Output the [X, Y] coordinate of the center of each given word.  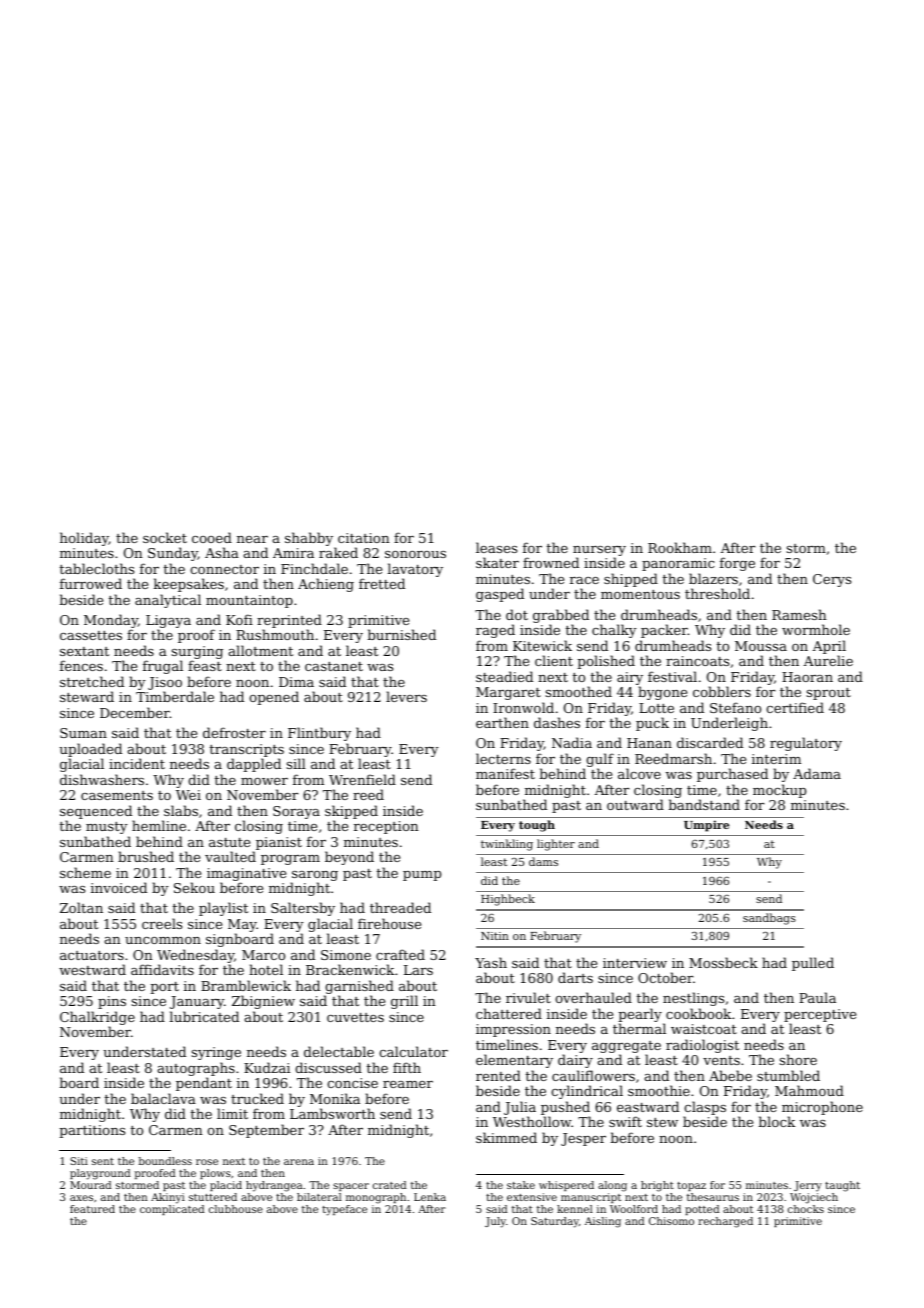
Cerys [832, 580]
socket [165, 537]
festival [672, 676]
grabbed [561, 616]
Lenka [430, 1197]
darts [575, 977]
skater [497, 562]
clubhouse [236, 1209]
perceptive [820, 1015]
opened [274, 698]
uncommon [163, 940]
